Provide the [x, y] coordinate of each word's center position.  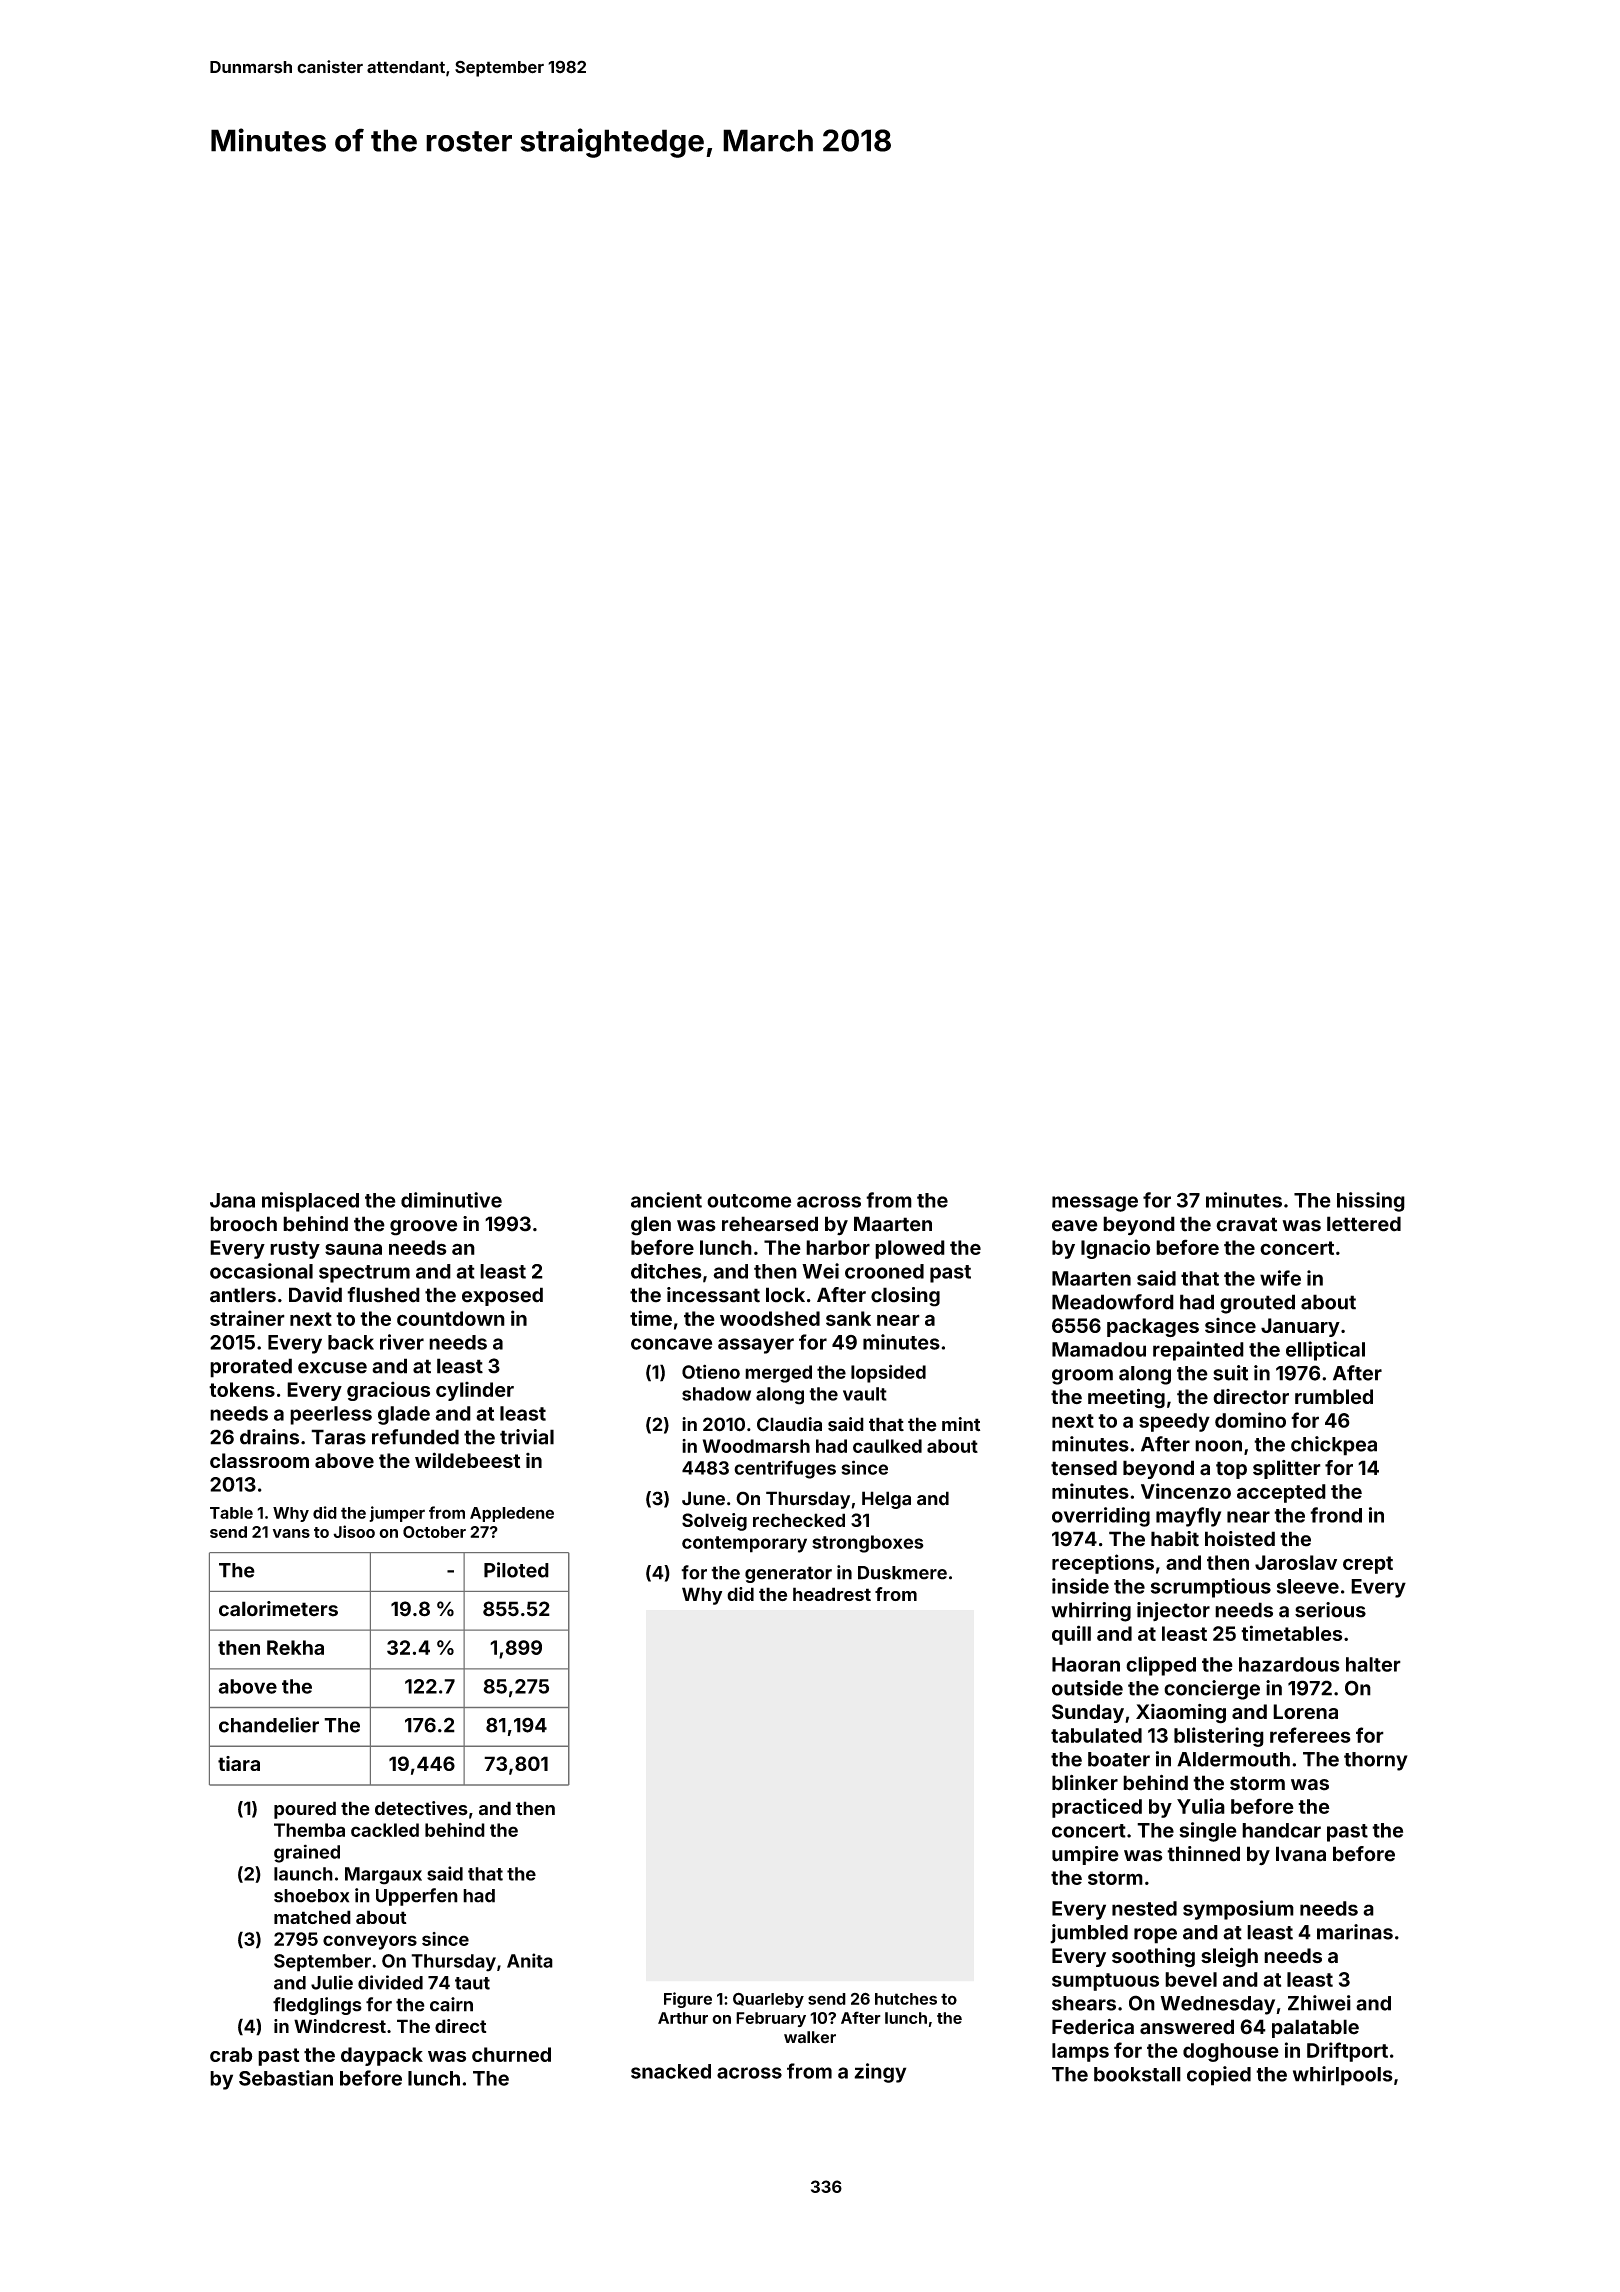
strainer [247, 1318]
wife [1280, 1278]
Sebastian [286, 2078]
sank [848, 1318]
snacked [671, 2071]
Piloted [516, 1570]
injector [1173, 1611]
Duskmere [902, 1573]
